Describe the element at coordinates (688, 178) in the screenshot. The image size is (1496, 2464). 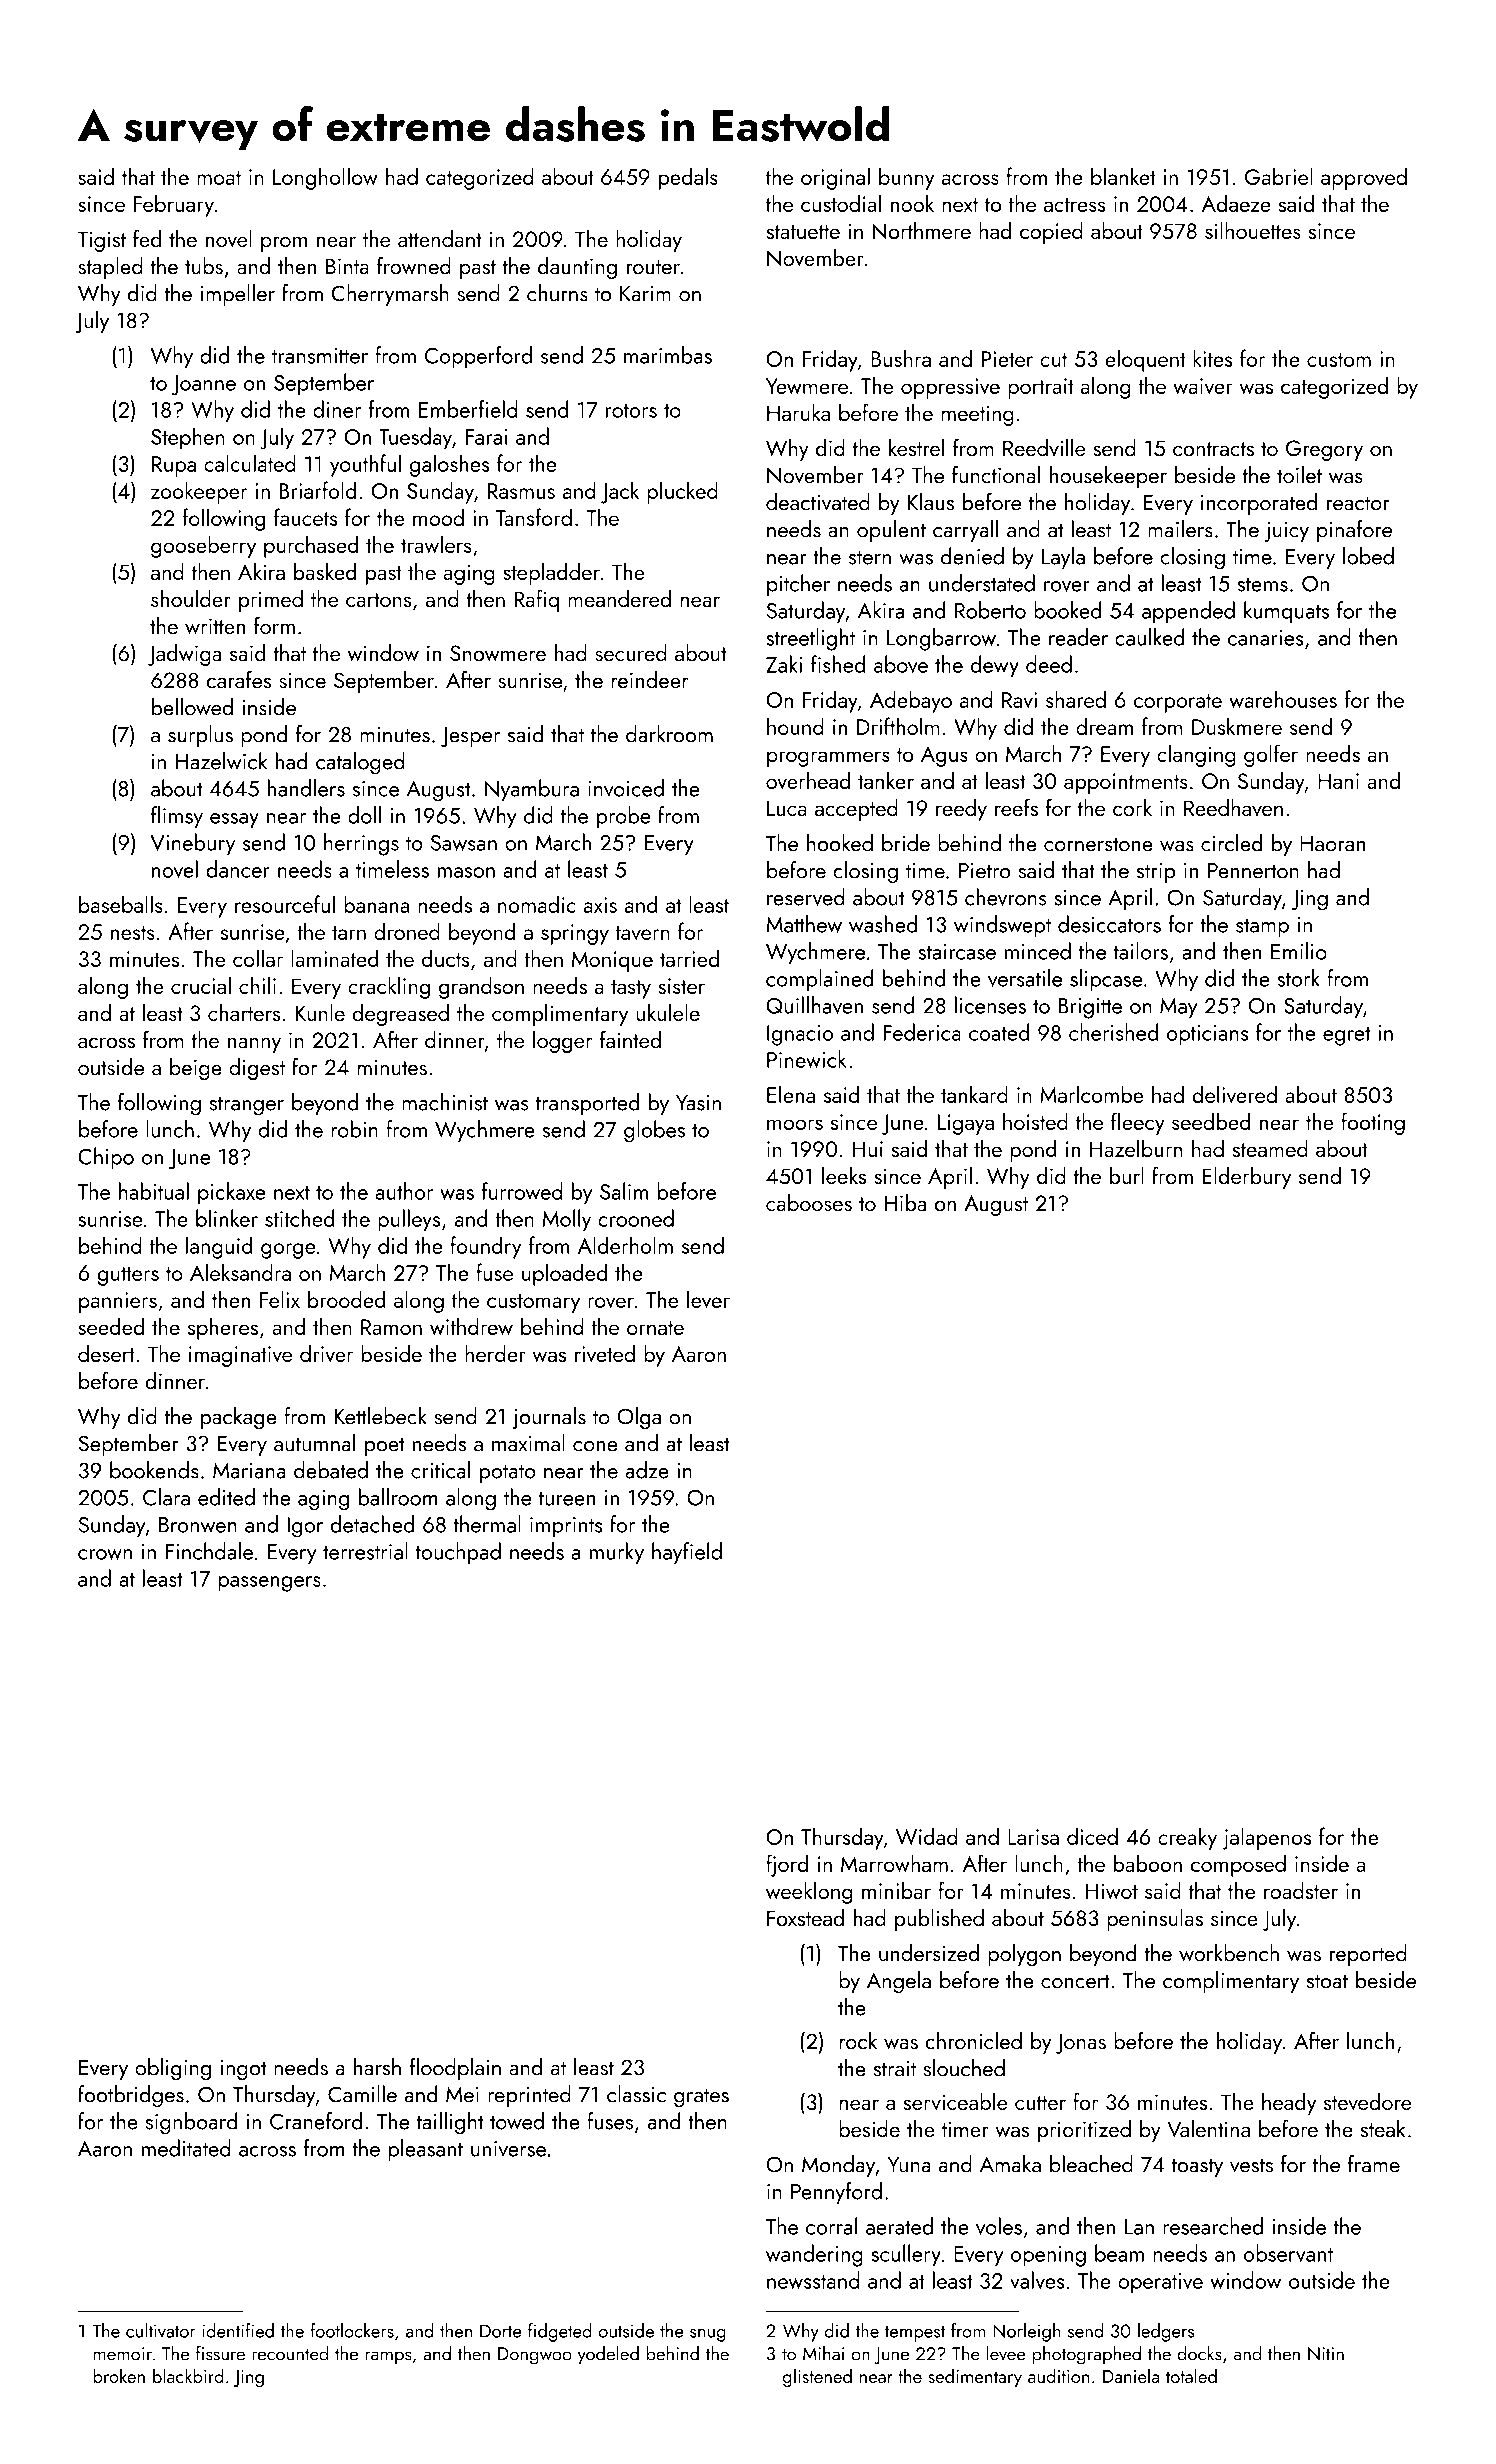
I see `pedals` at that location.
